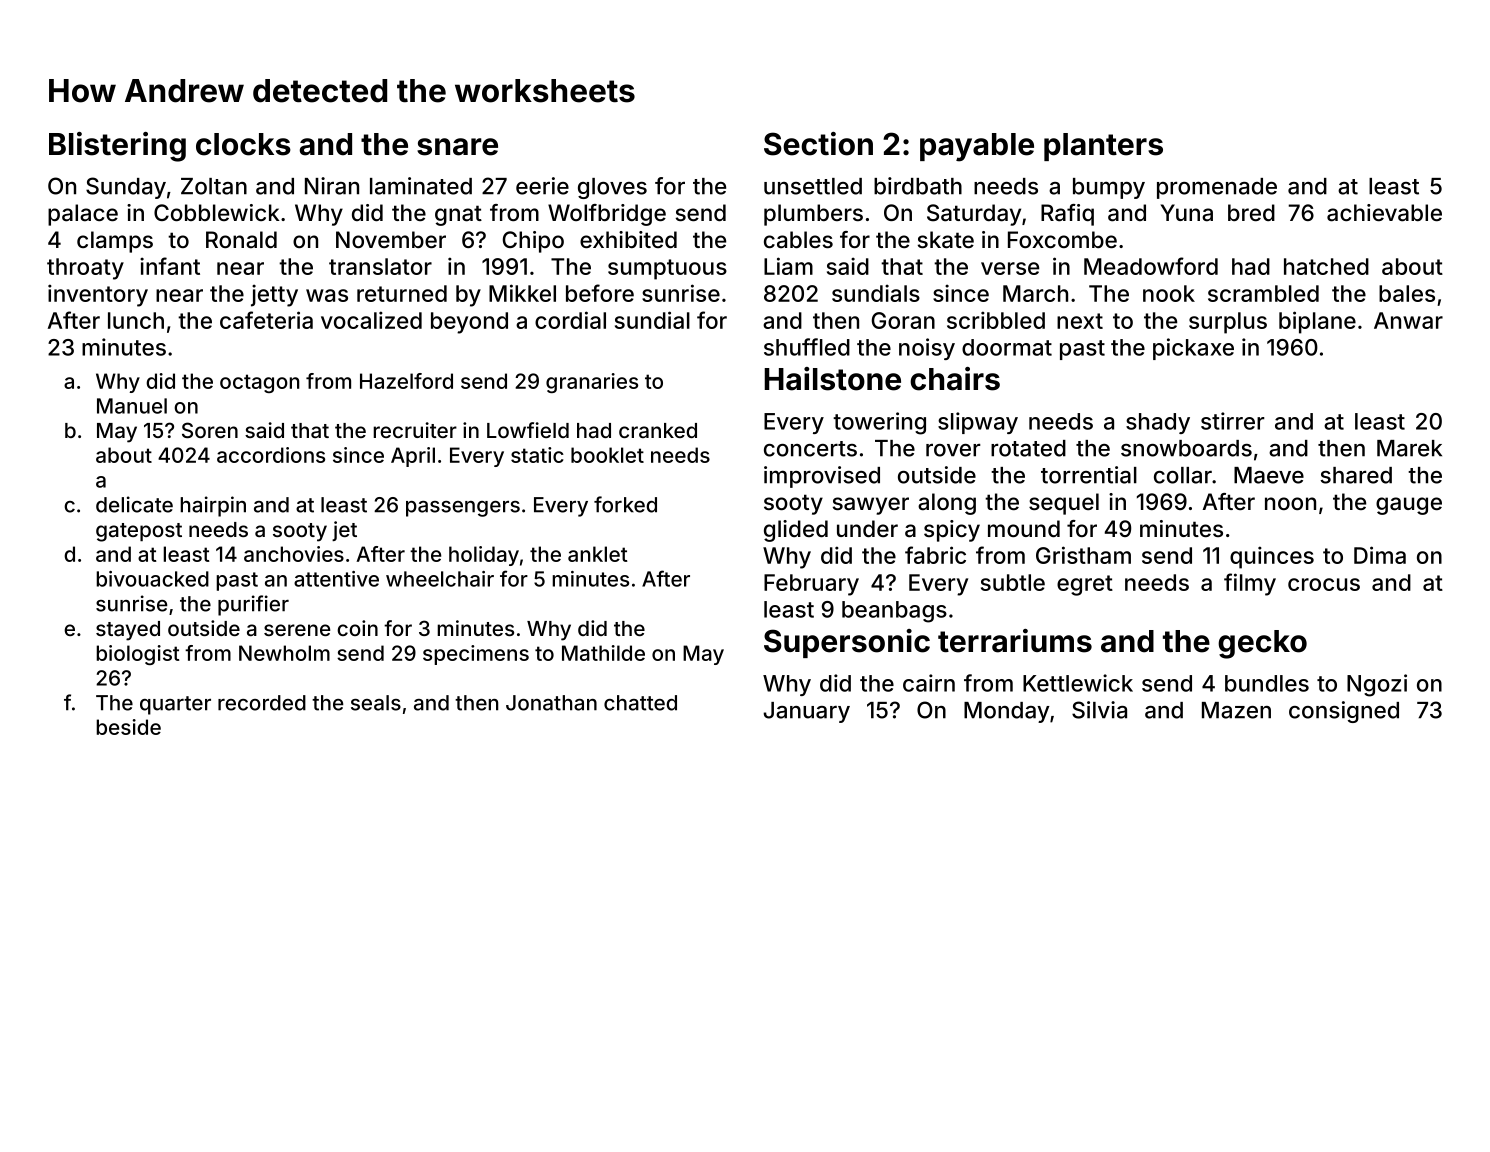 The image size is (1490, 1152). I want to click on planters, so click(1103, 147).
